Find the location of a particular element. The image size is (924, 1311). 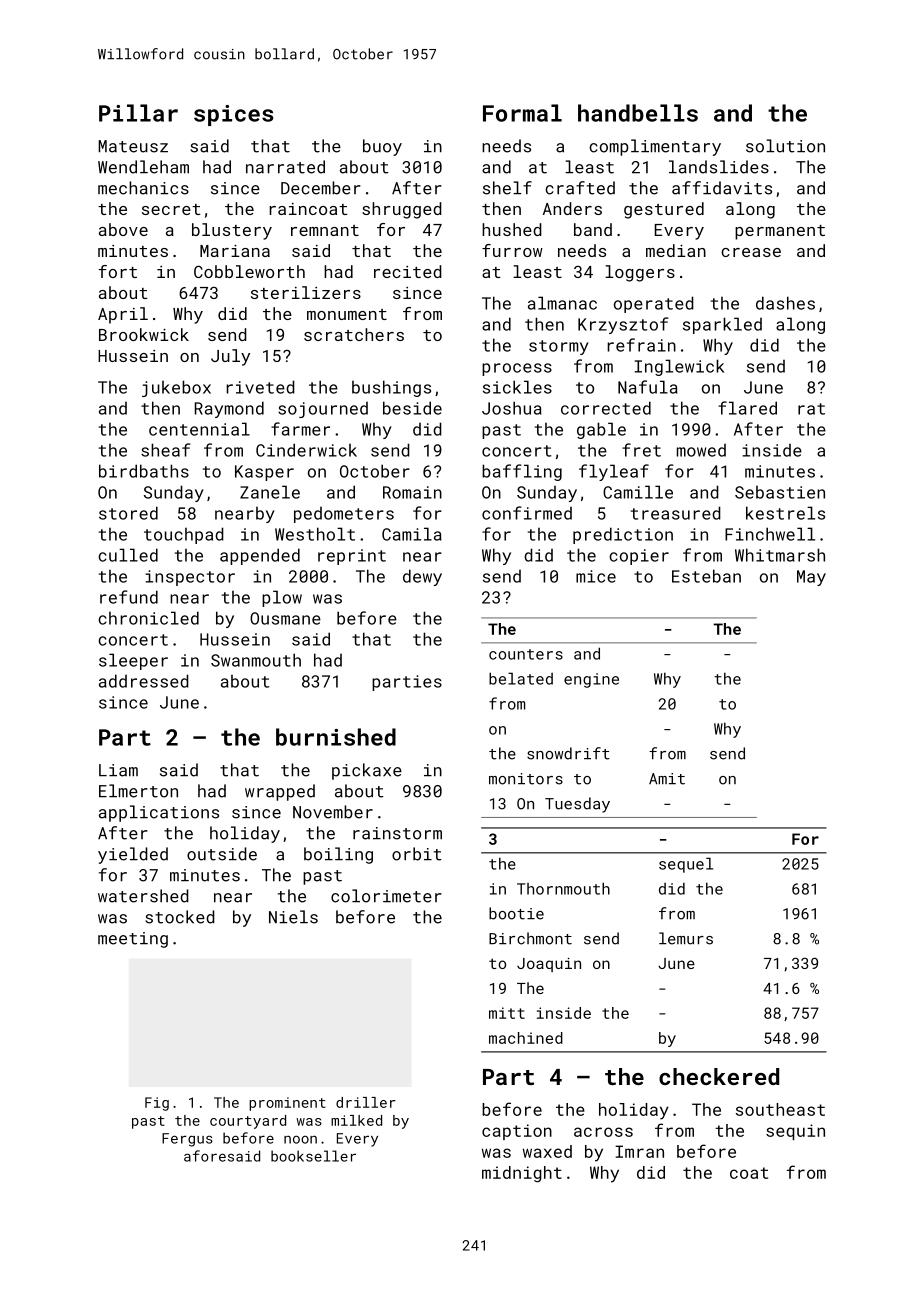

Amit is located at coordinates (667, 779).
